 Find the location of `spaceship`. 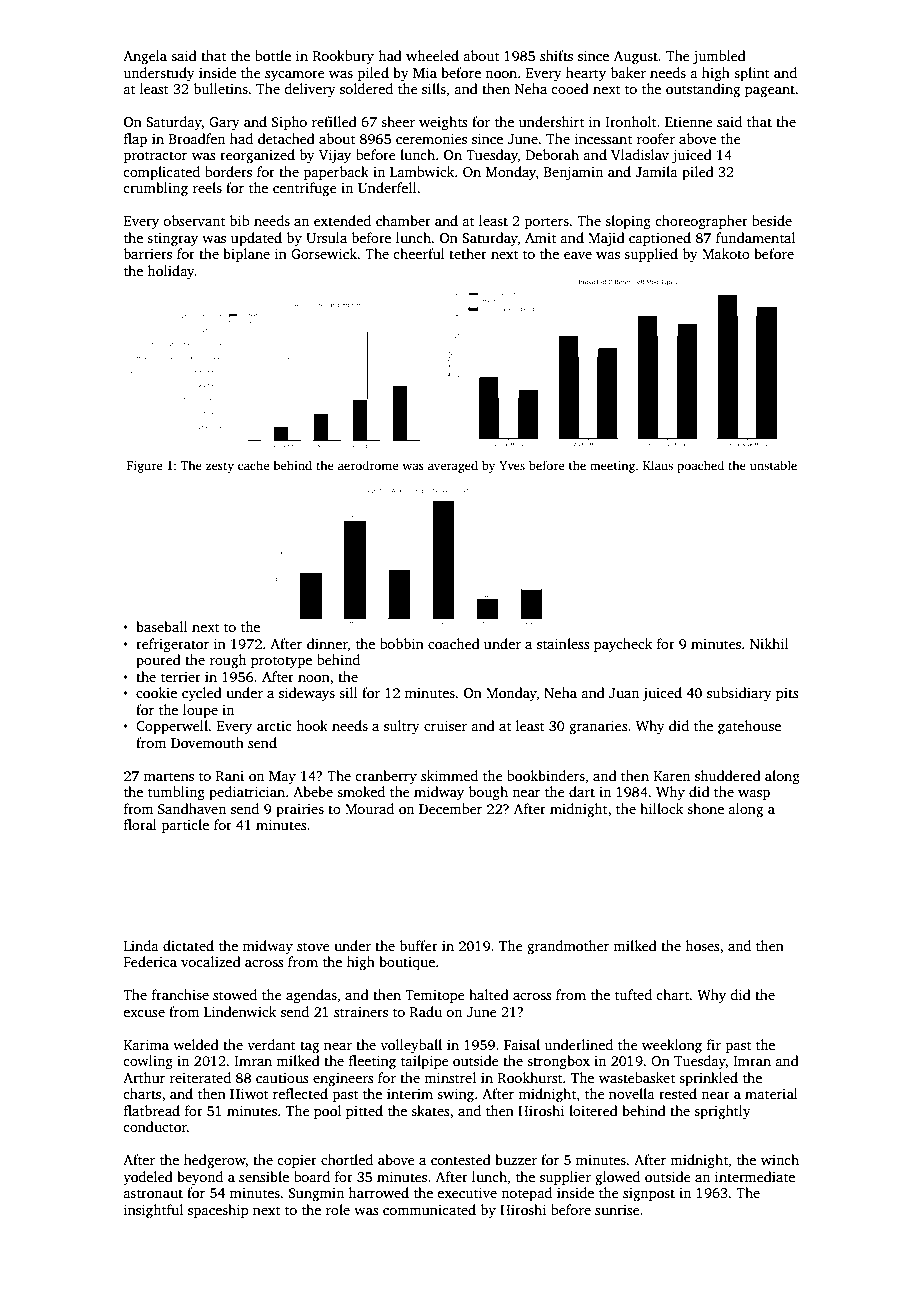

spaceship is located at coordinates (218, 1211).
